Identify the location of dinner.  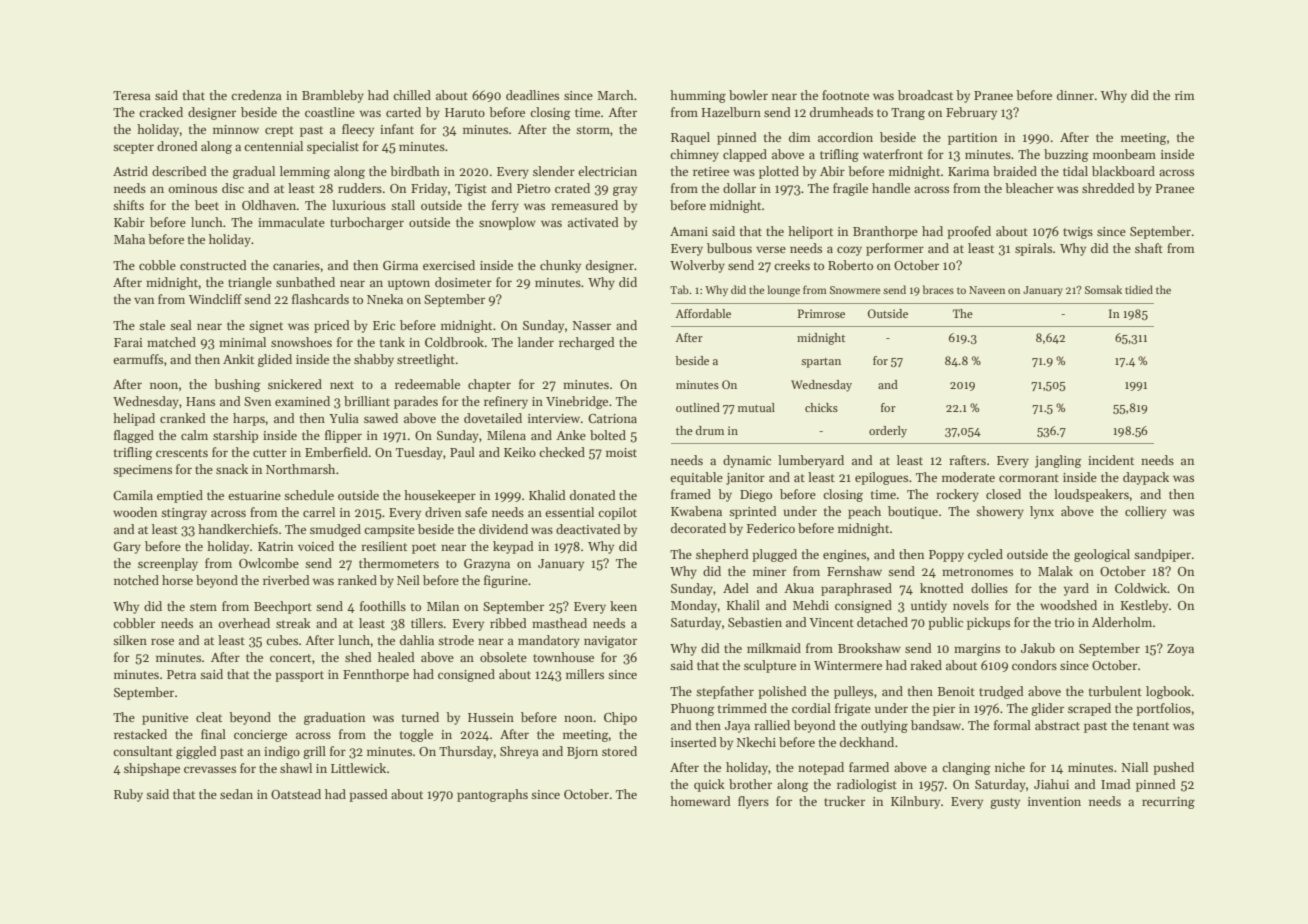
(1075, 95).
